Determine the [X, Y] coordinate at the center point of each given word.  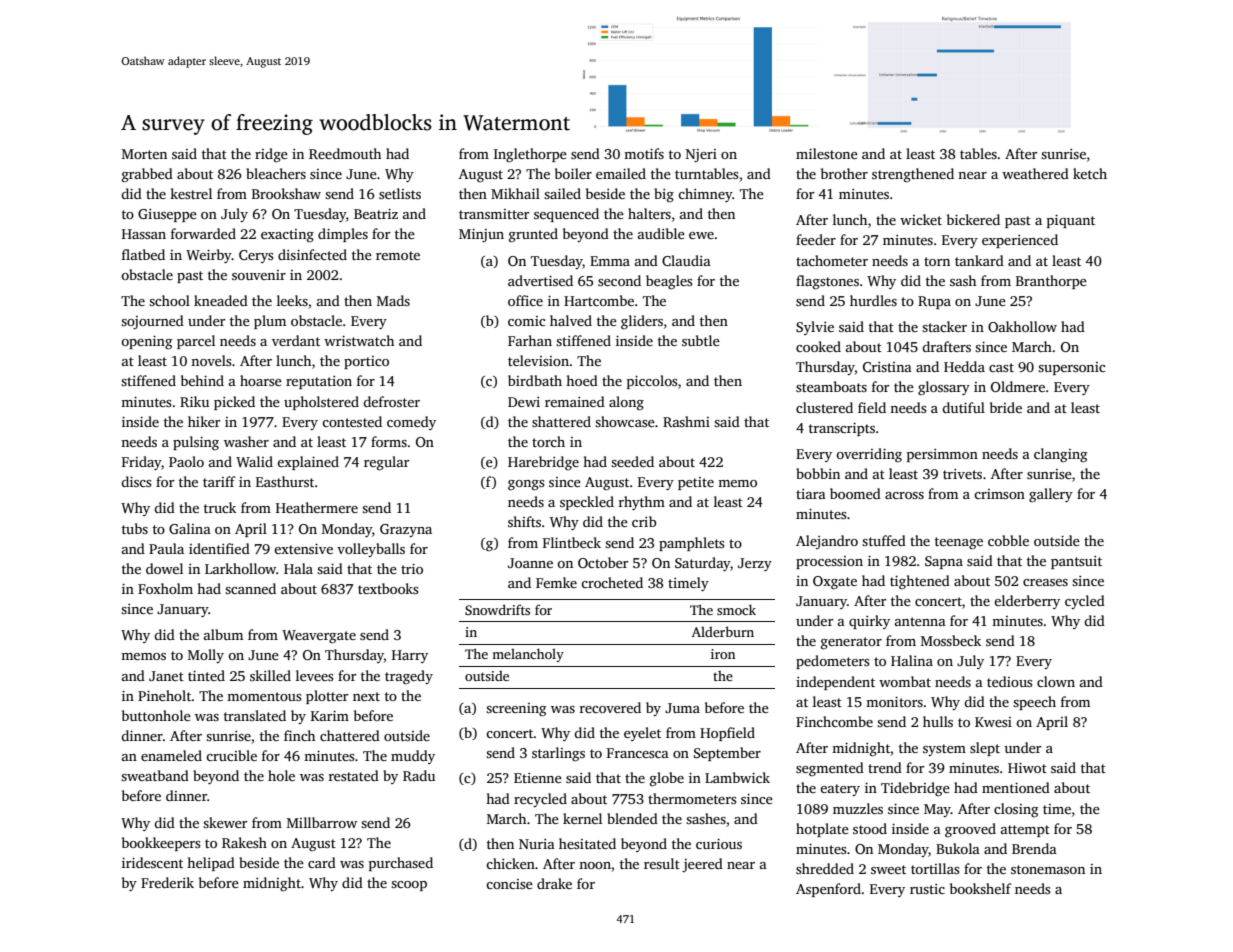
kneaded [221, 300]
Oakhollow [1022, 326]
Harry [410, 656]
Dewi [524, 402]
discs [137, 481]
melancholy [528, 655]
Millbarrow [322, 822]
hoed [582, 380]
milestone [827, 153]
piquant [1071, 221]
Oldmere [1018, 386]
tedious [1010, 681]
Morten [144, 154]
